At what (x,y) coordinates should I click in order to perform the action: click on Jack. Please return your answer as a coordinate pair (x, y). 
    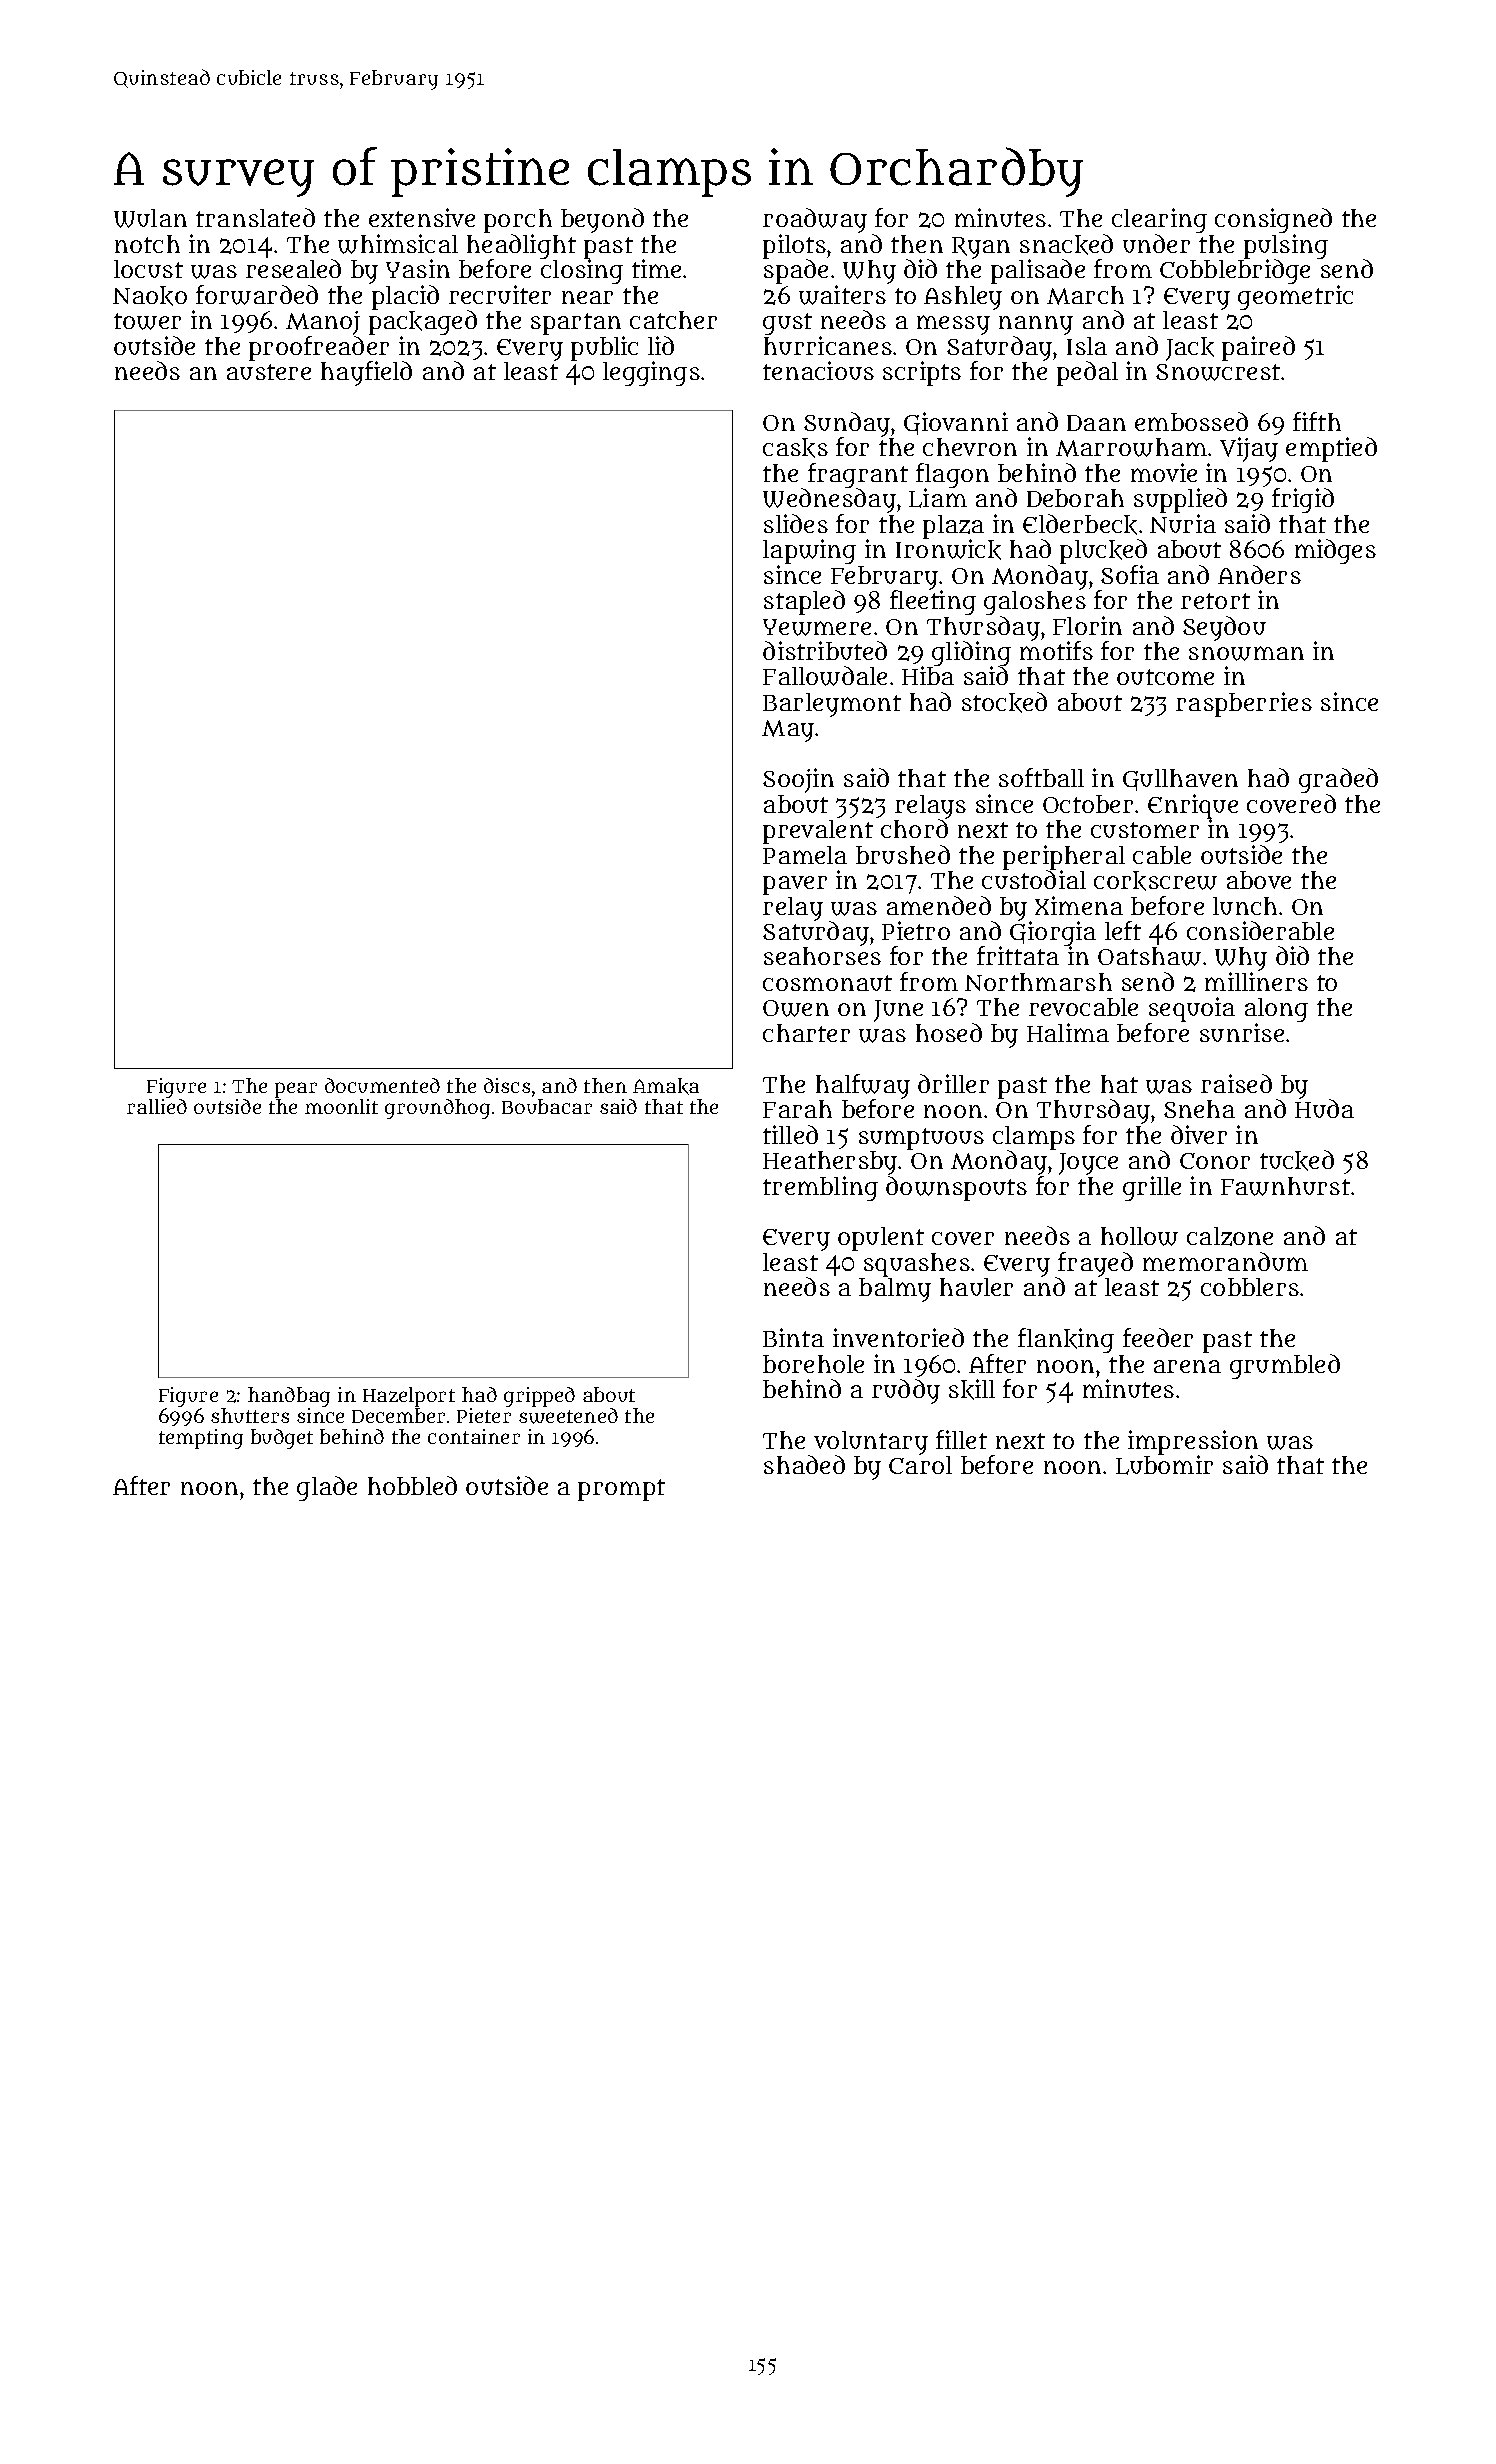
    Looking at the image, I should click on (1190, 349).
